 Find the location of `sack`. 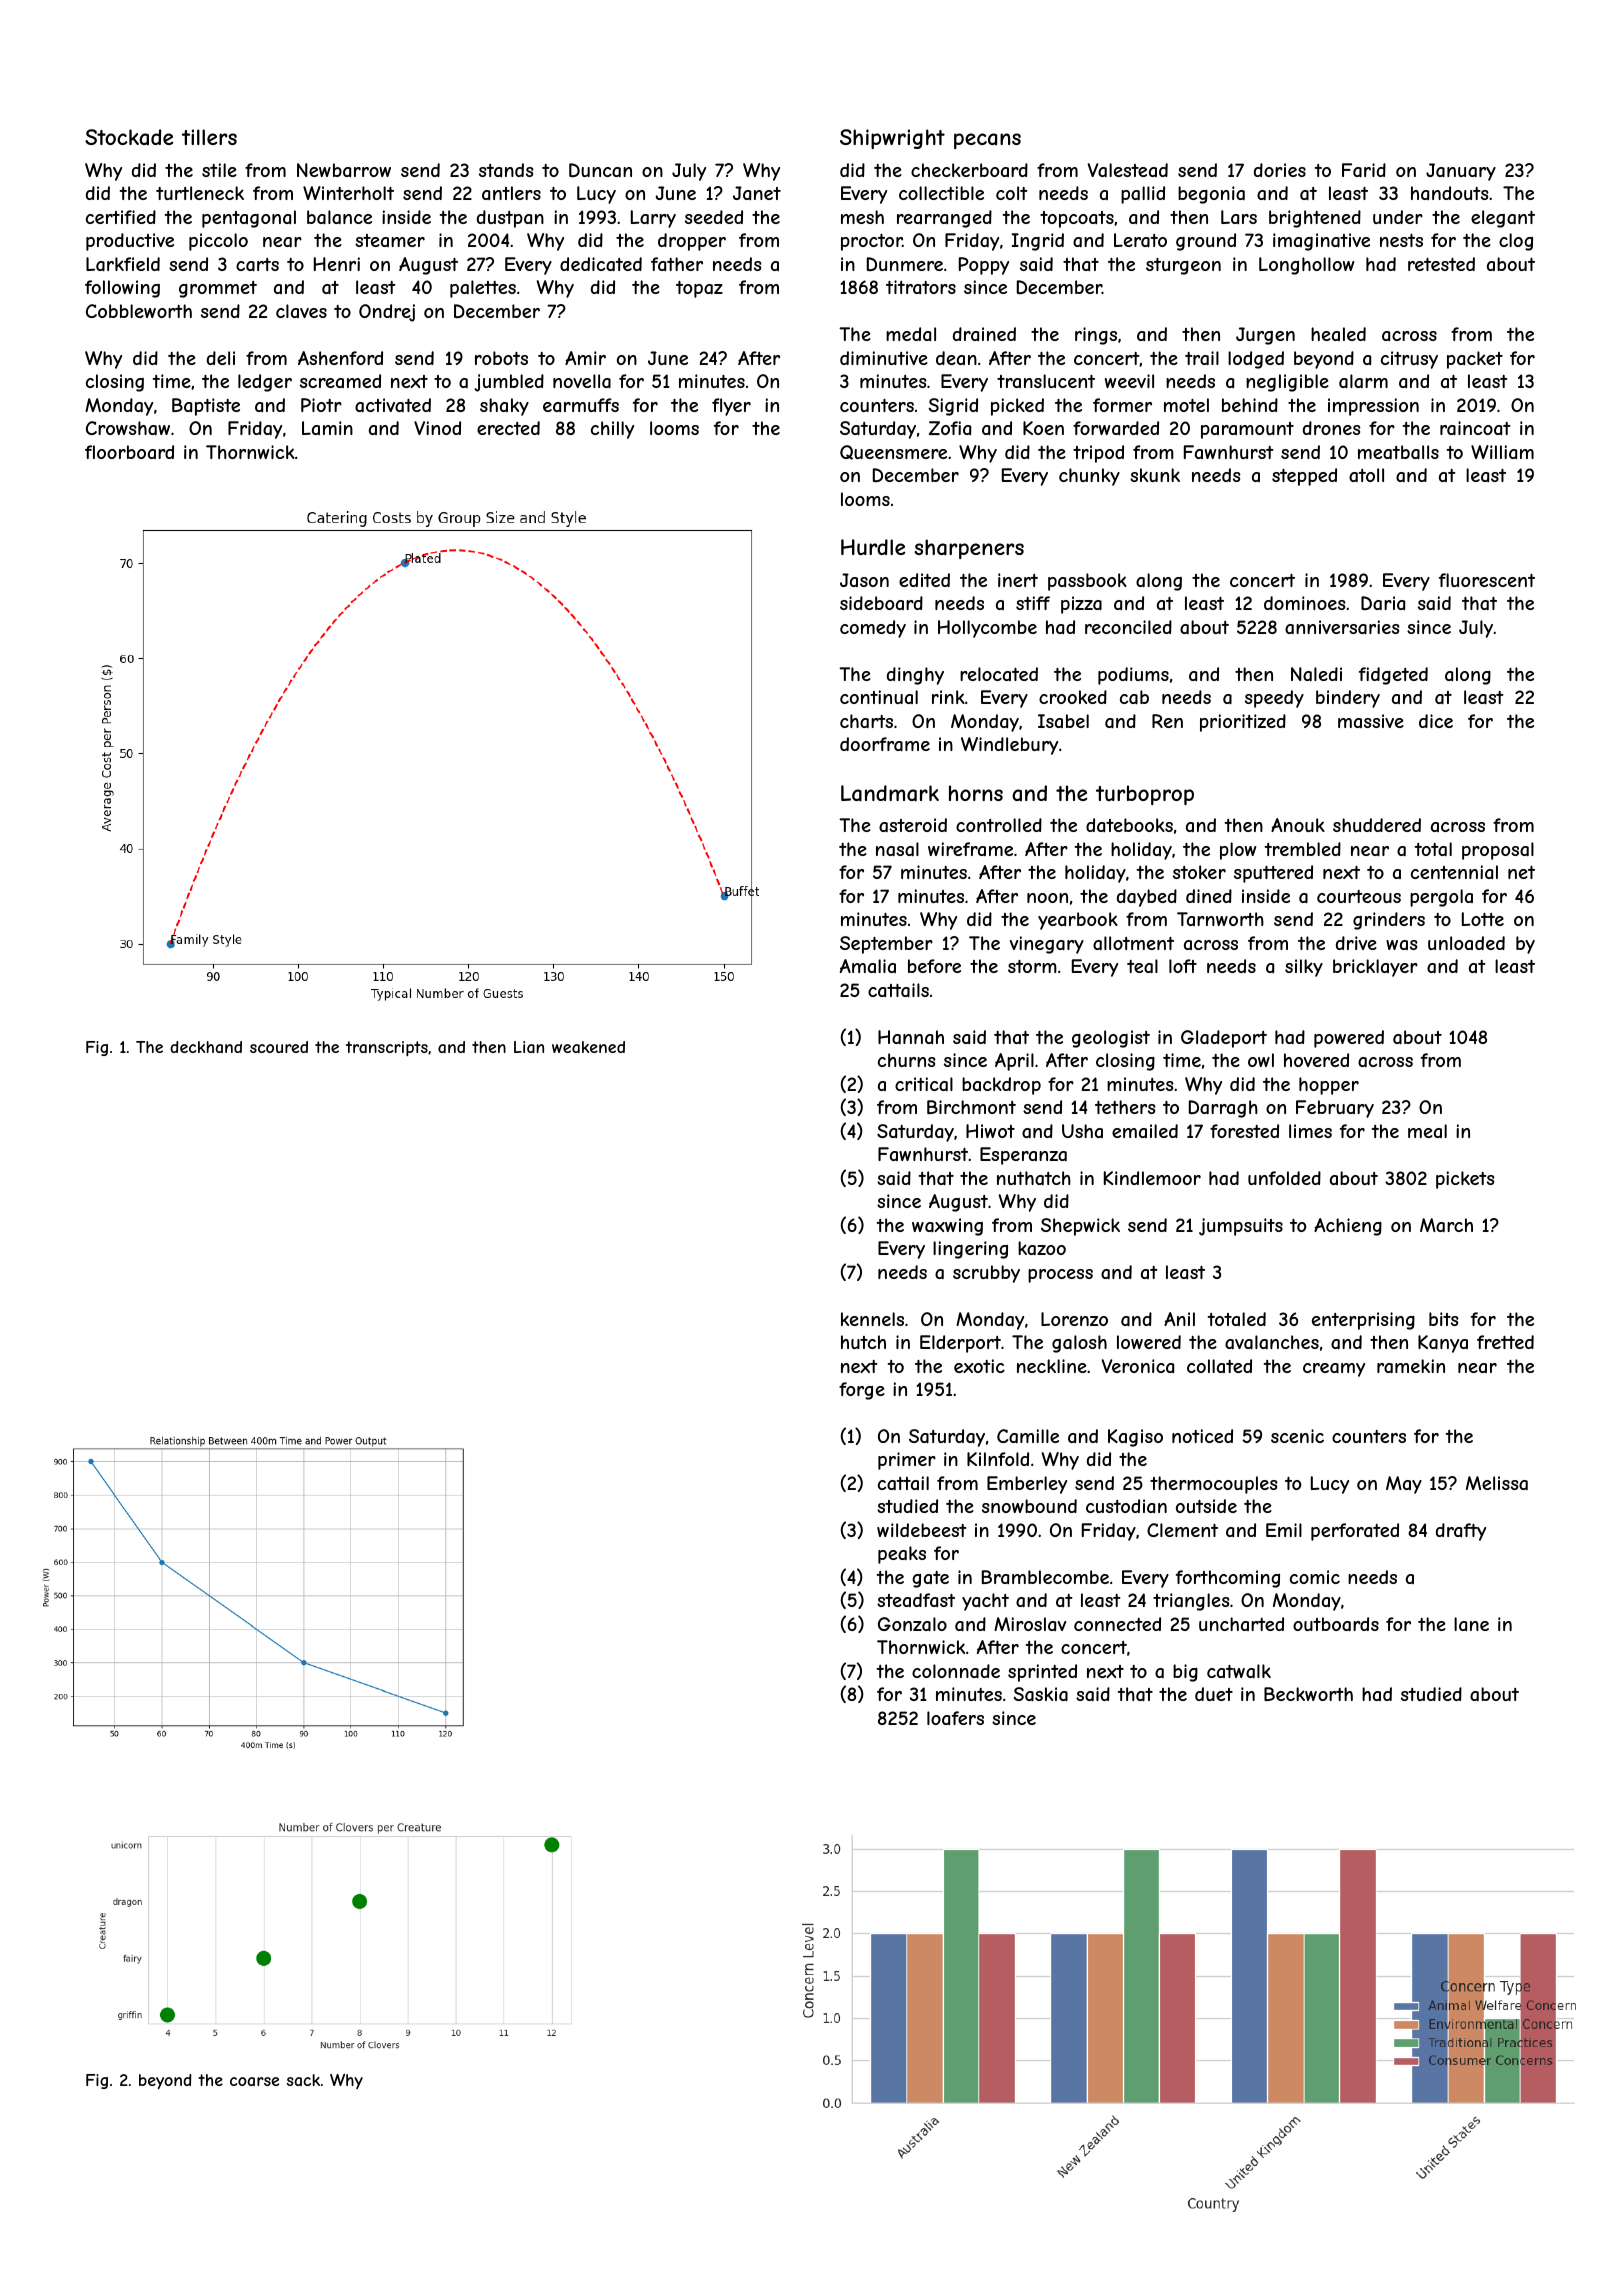

sack is located at coordinates (303, 2080).
